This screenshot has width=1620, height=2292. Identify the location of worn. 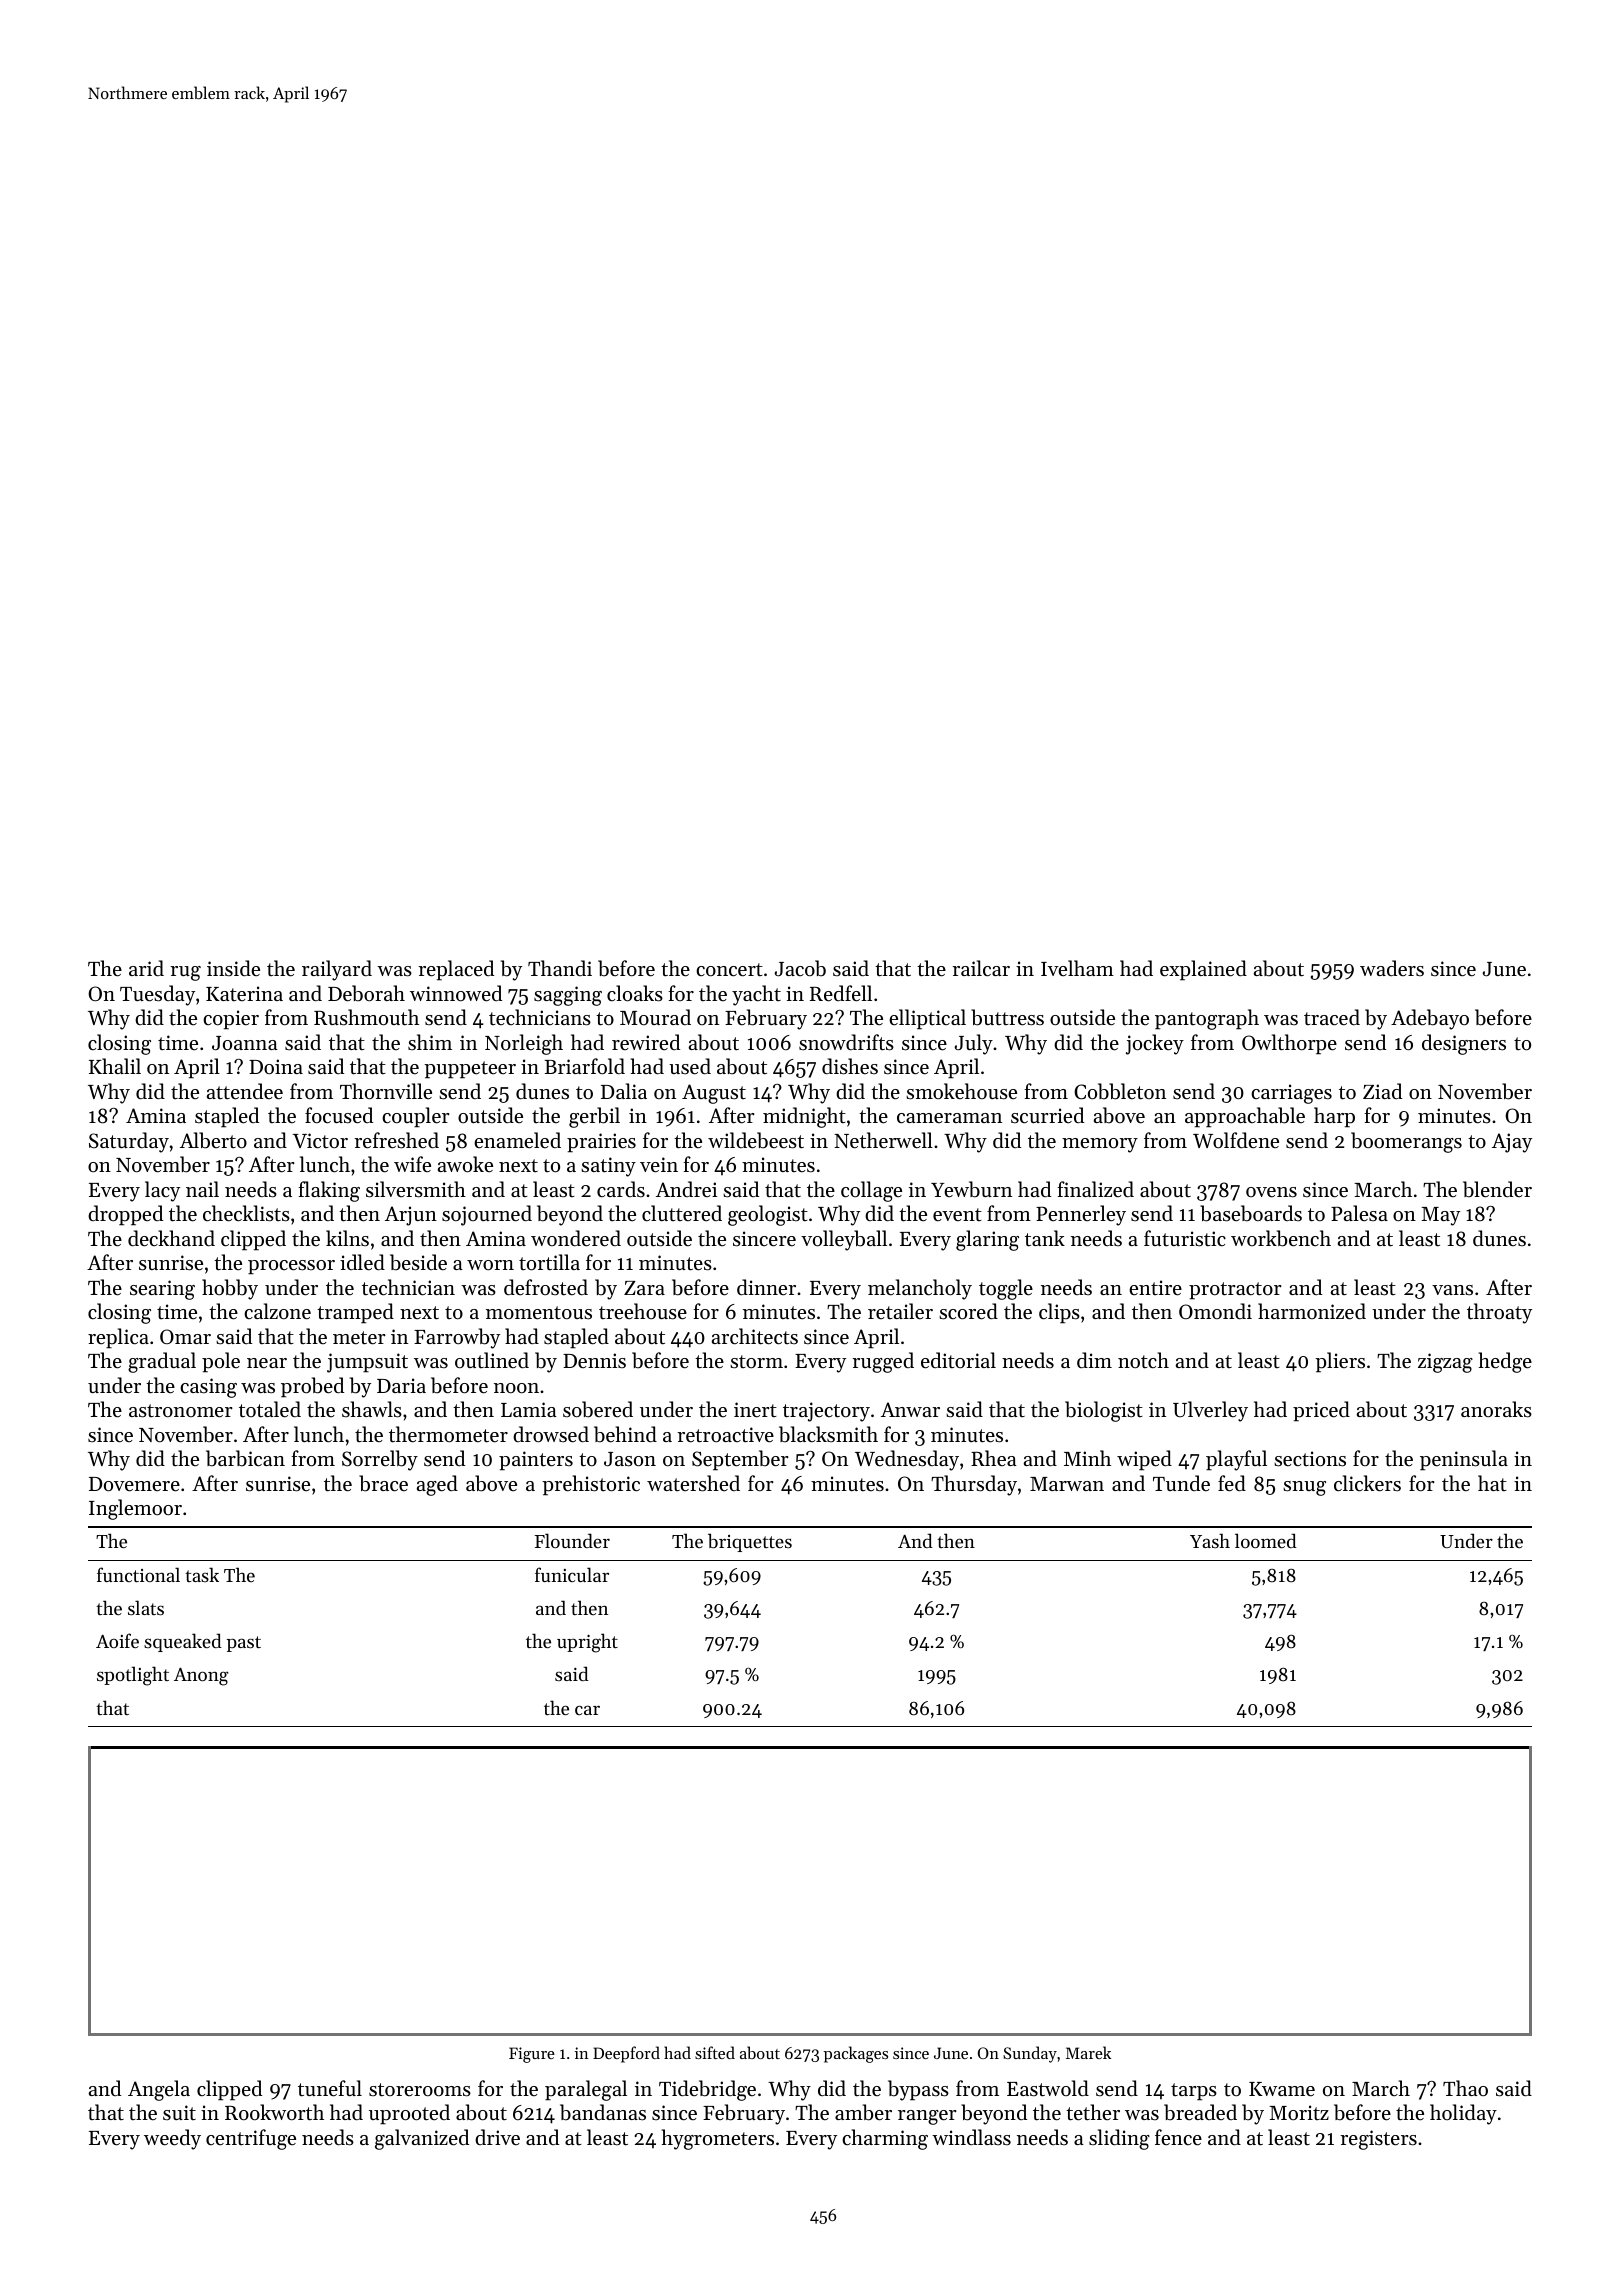
(490, 1265).
